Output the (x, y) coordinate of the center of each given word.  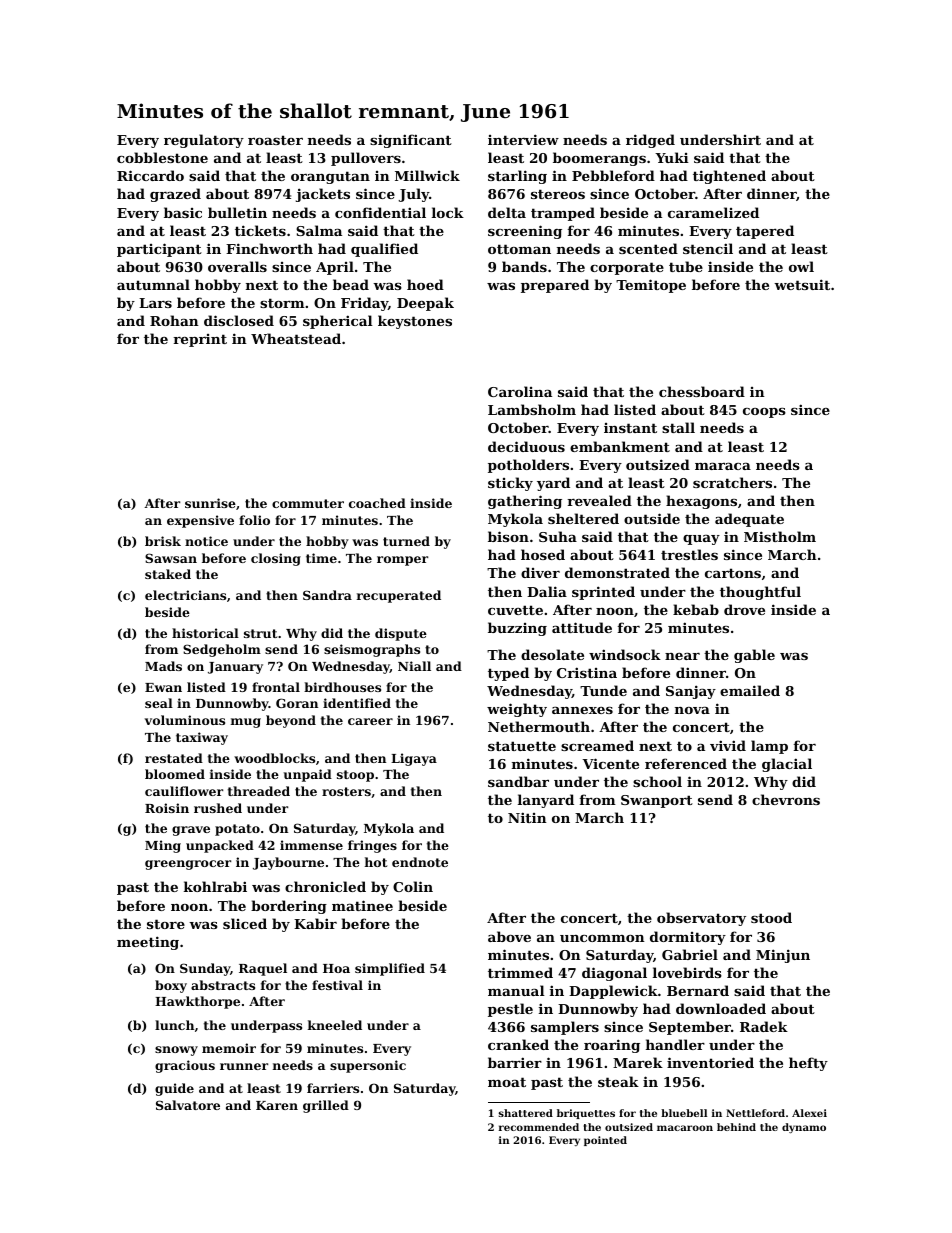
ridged (650, 141)
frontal (276, 687)
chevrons (786, 799)
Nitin (527, 817)
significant (411, 141)
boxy (171, 986)
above (509, 936)
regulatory (204, 141)
